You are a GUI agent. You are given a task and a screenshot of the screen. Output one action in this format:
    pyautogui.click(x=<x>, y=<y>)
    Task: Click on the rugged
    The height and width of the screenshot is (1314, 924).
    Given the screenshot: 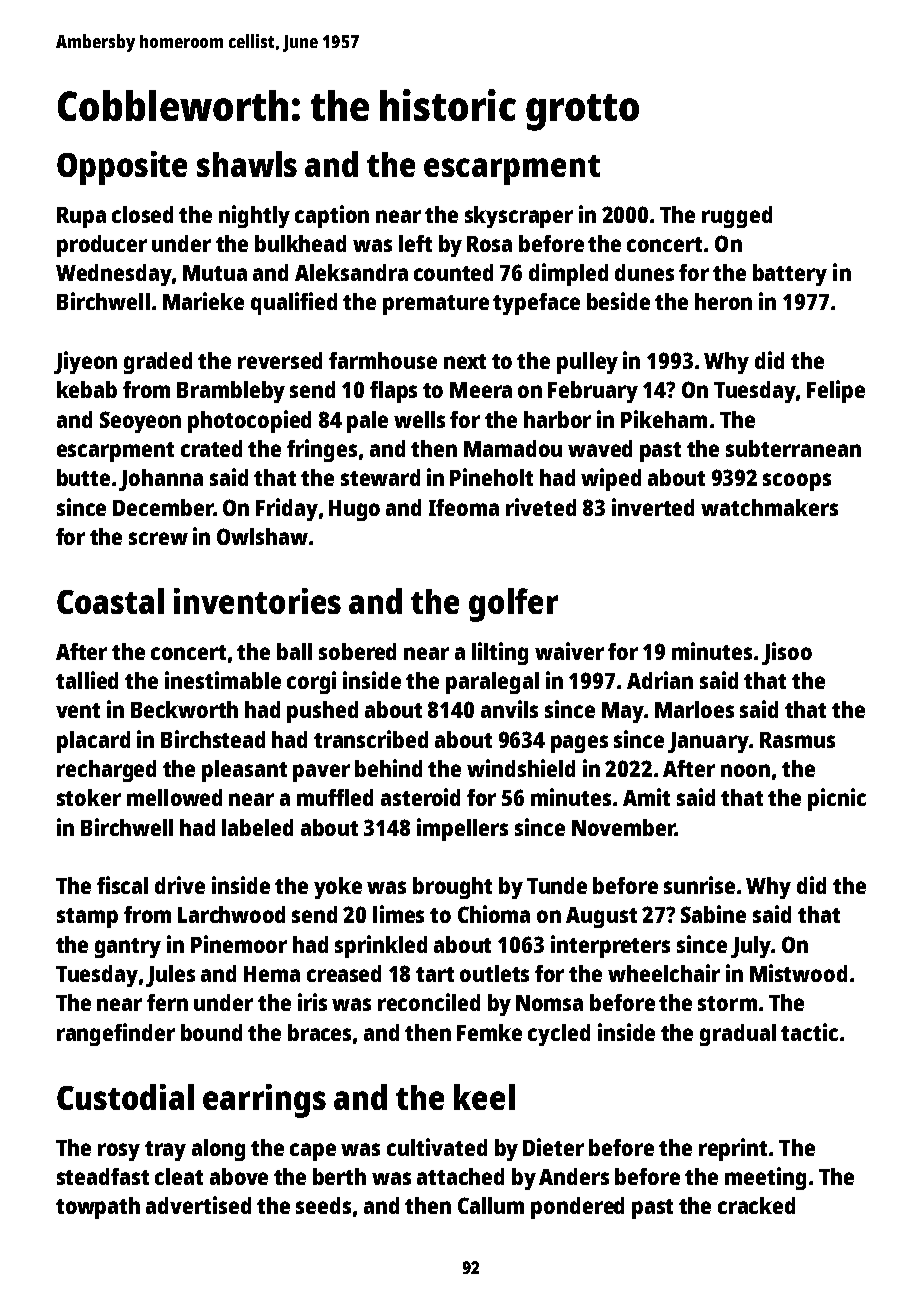 What is the action you would take?
    pyautogui.click(x=737, y=217)
